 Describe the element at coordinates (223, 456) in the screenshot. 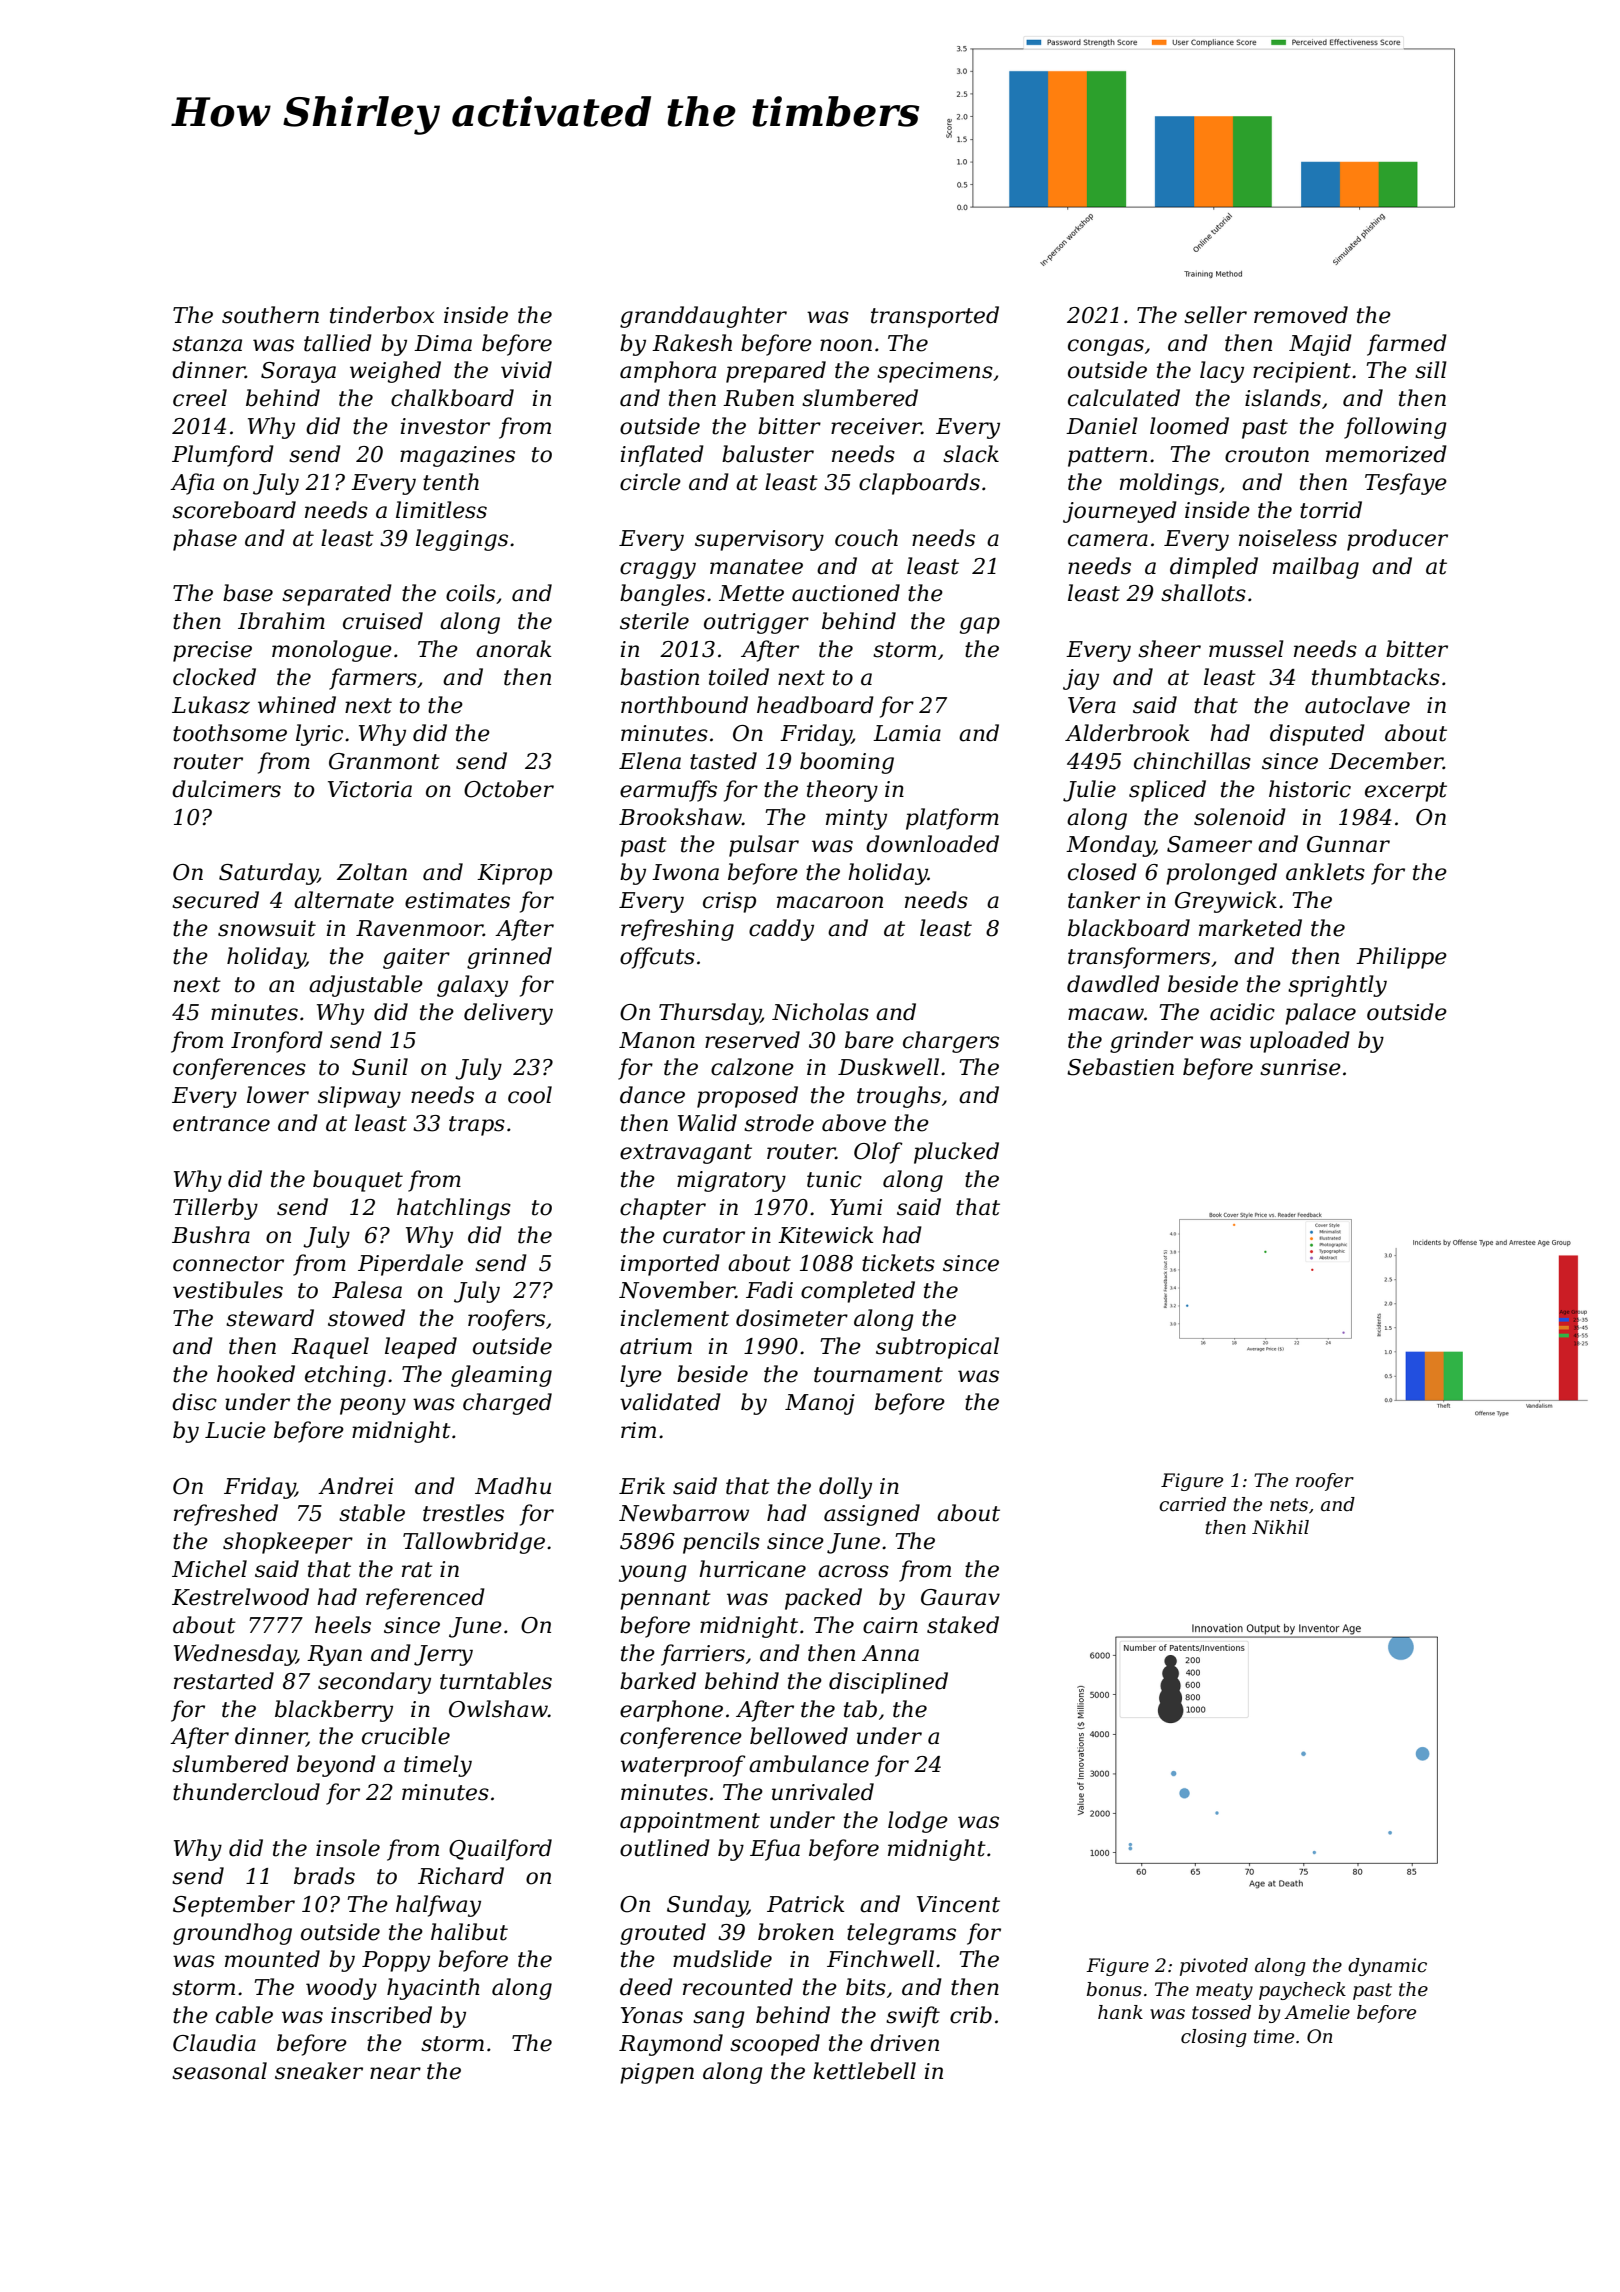

I see `Plumford` at that location.
